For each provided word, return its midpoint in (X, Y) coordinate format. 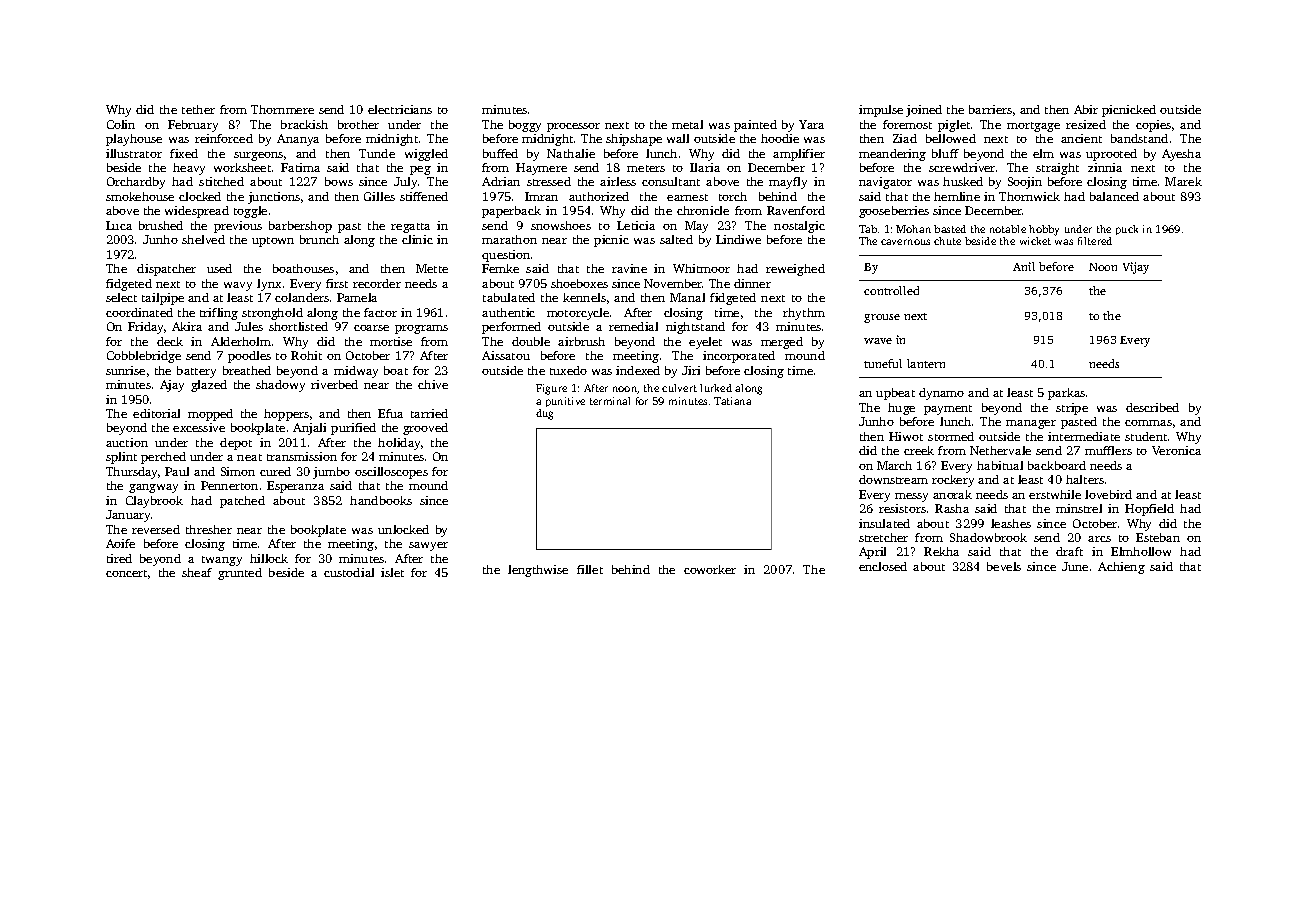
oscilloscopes (391, 473)
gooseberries (894, 212)
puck (1127, 230)
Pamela (357, 297)
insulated (884, 523)
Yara (811, 124)
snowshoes (561, 225)
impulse (881, 111)
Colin (121, 124)
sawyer (428, 546)
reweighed (795, 270)
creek (919, 450)
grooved (425, 429)
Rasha (952, 508)
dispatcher (166, 270)
